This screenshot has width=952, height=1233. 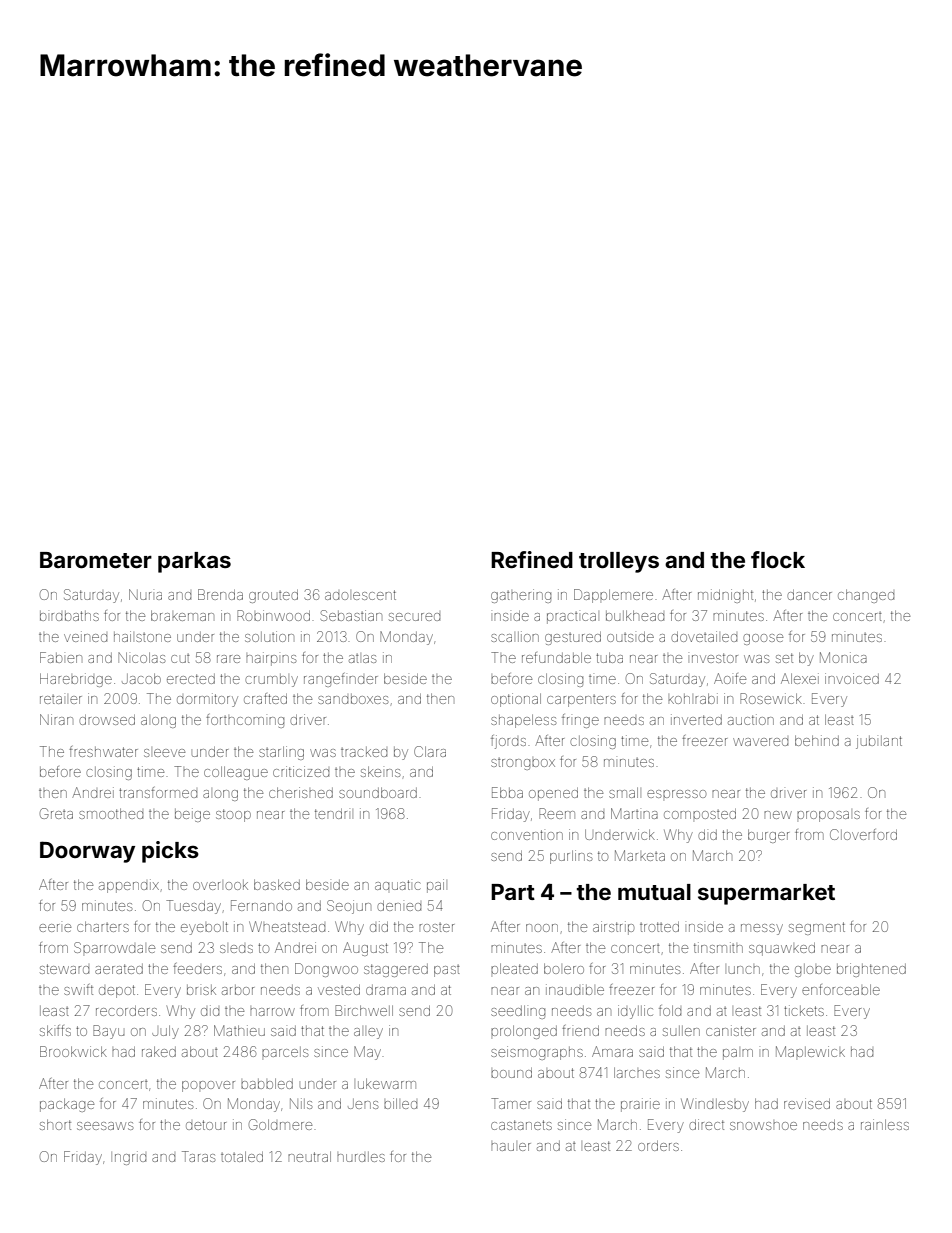 What do you see at coordinates (85, 636) in the screenshot?
I see `veined` at bounding box center [85, 636].
